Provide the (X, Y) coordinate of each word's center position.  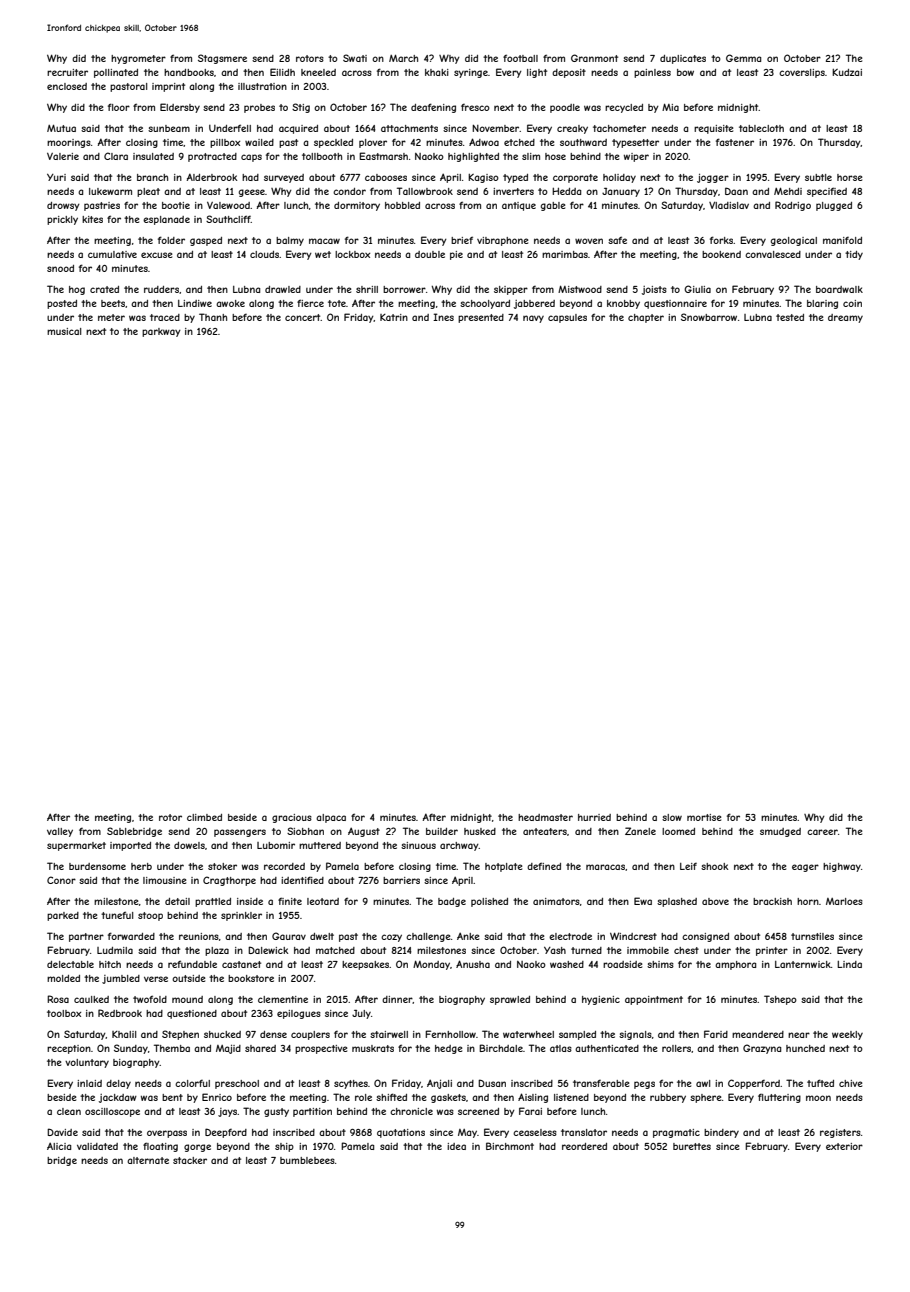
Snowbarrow (709, 317)
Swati (355, 58)
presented (481, 318)
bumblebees (307, 1160)
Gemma (743, 58)
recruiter (67, 72)
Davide (62, 1132)
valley (60, 832)
